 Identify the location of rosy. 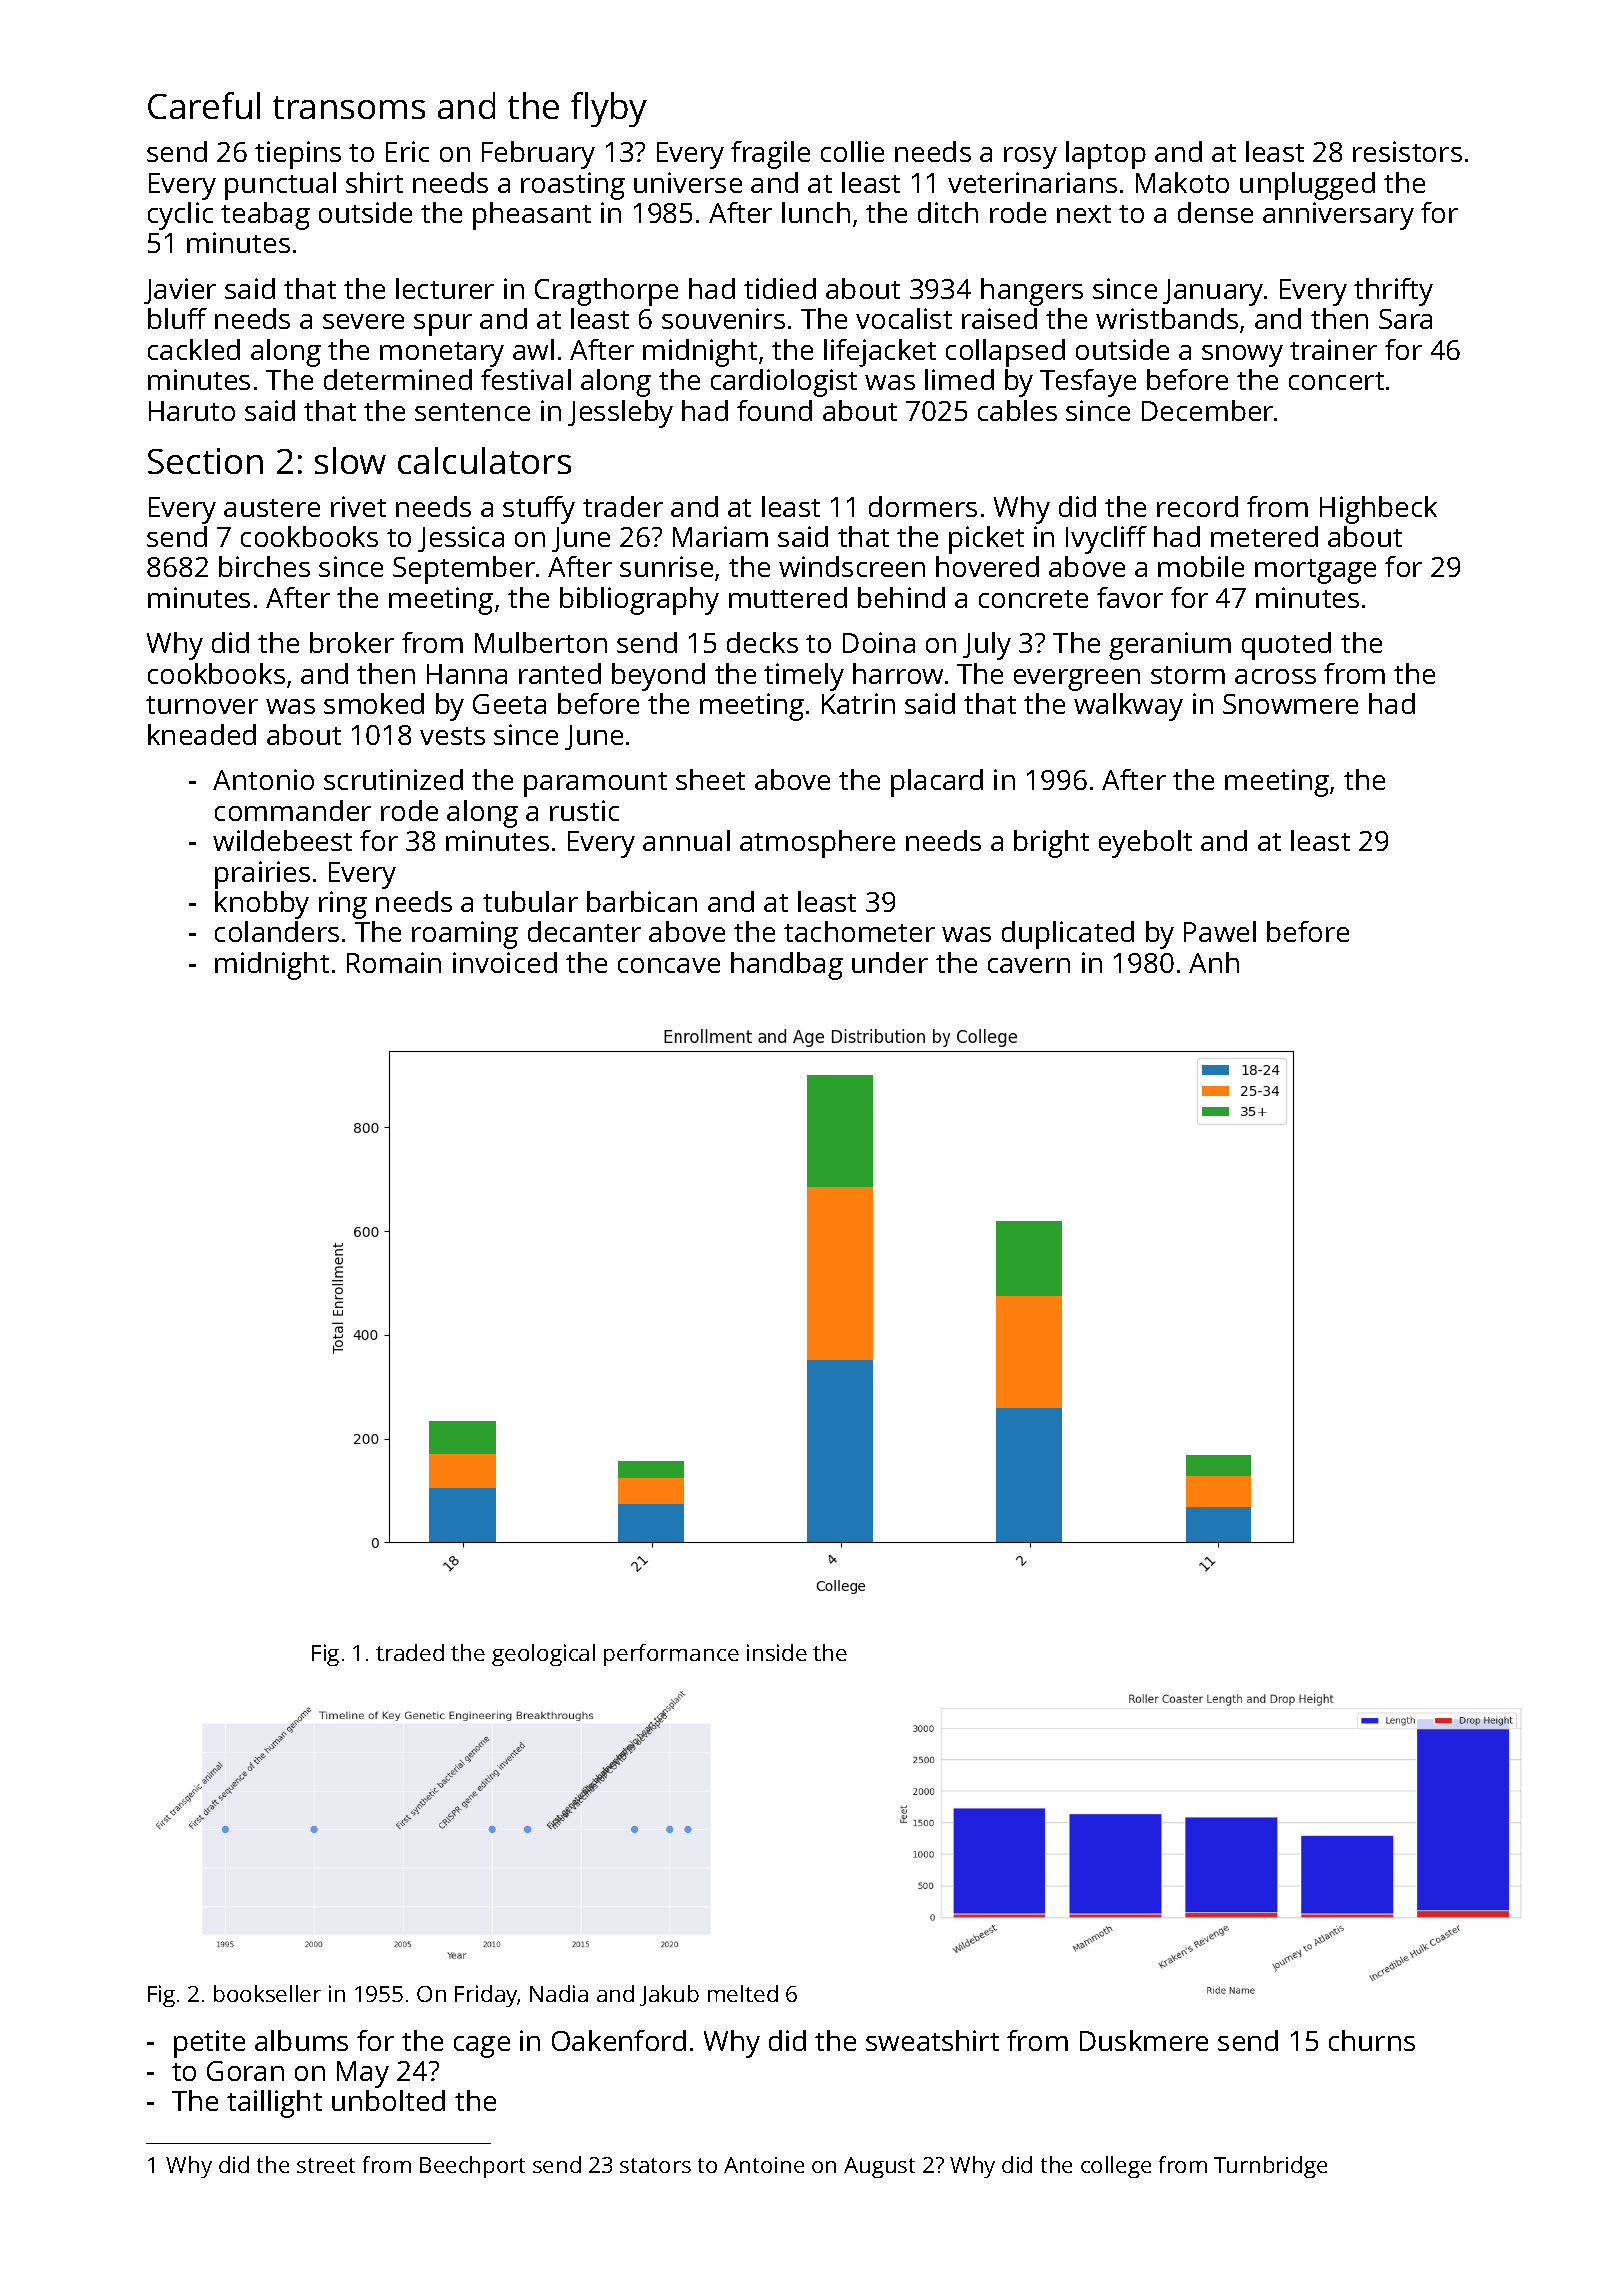
(1030, 158).
